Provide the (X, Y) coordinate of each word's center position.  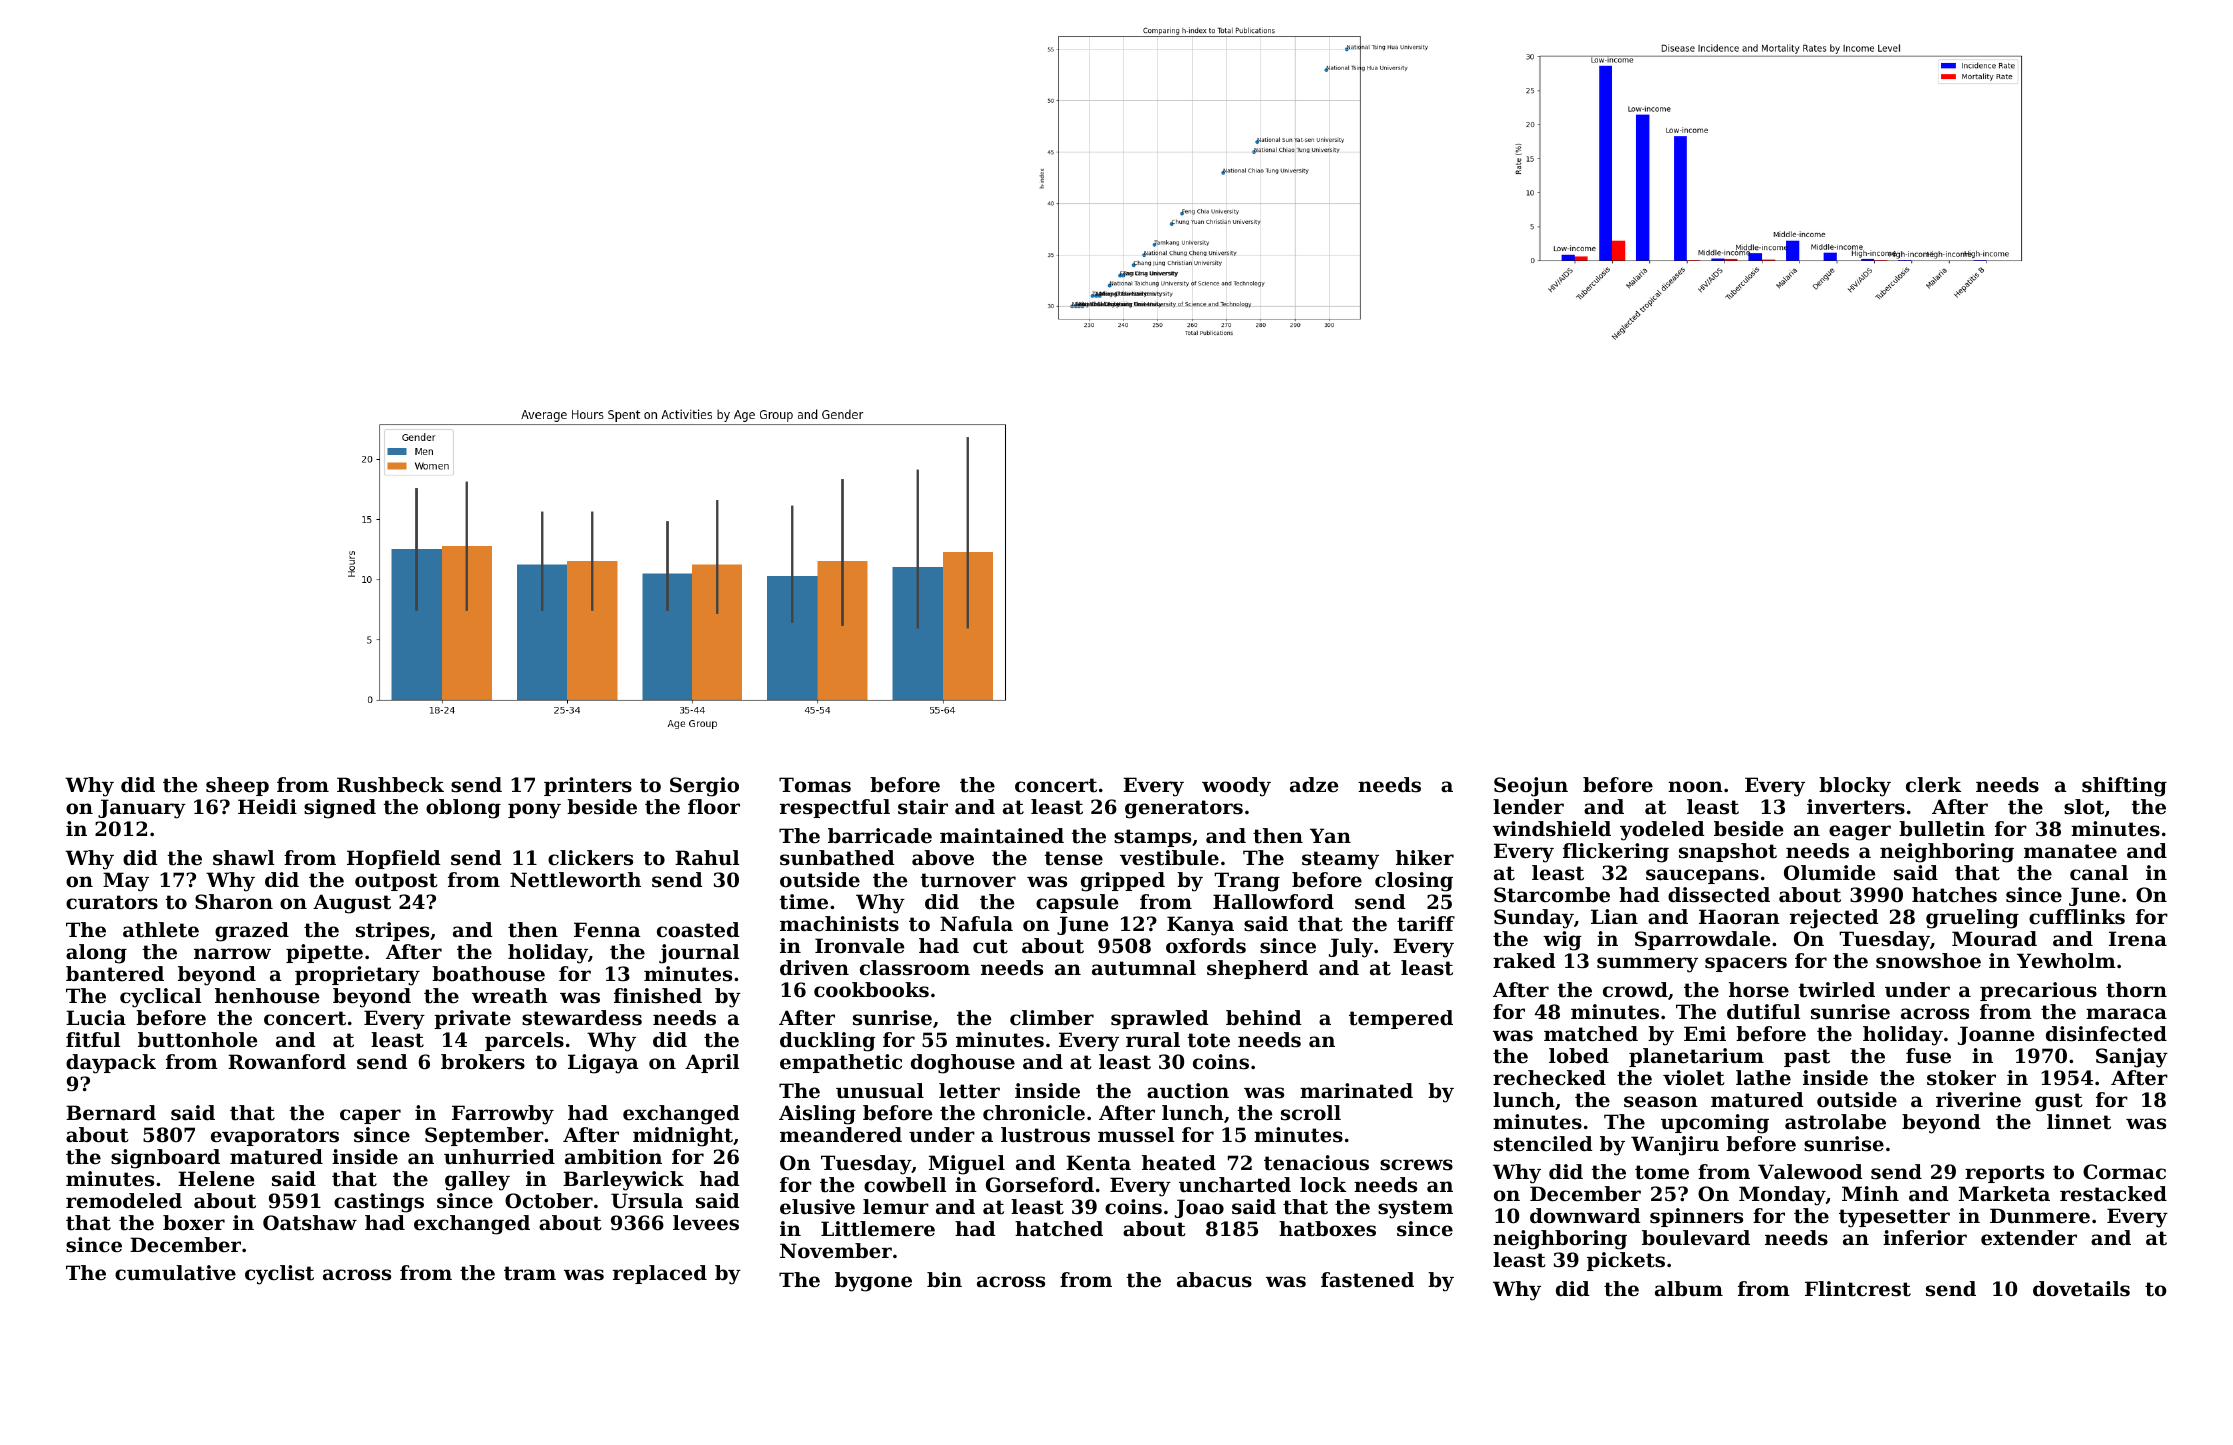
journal (699, 954)
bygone (873, 1282)
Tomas (815, 785)
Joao (1199, 1208)
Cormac (2124, 1172)
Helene (216, 1179)
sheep (237, 786)
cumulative (175, 1273)
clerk (1933, 785)
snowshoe (1928, 961)
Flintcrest (1858, 1289)
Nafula (976, 924)
